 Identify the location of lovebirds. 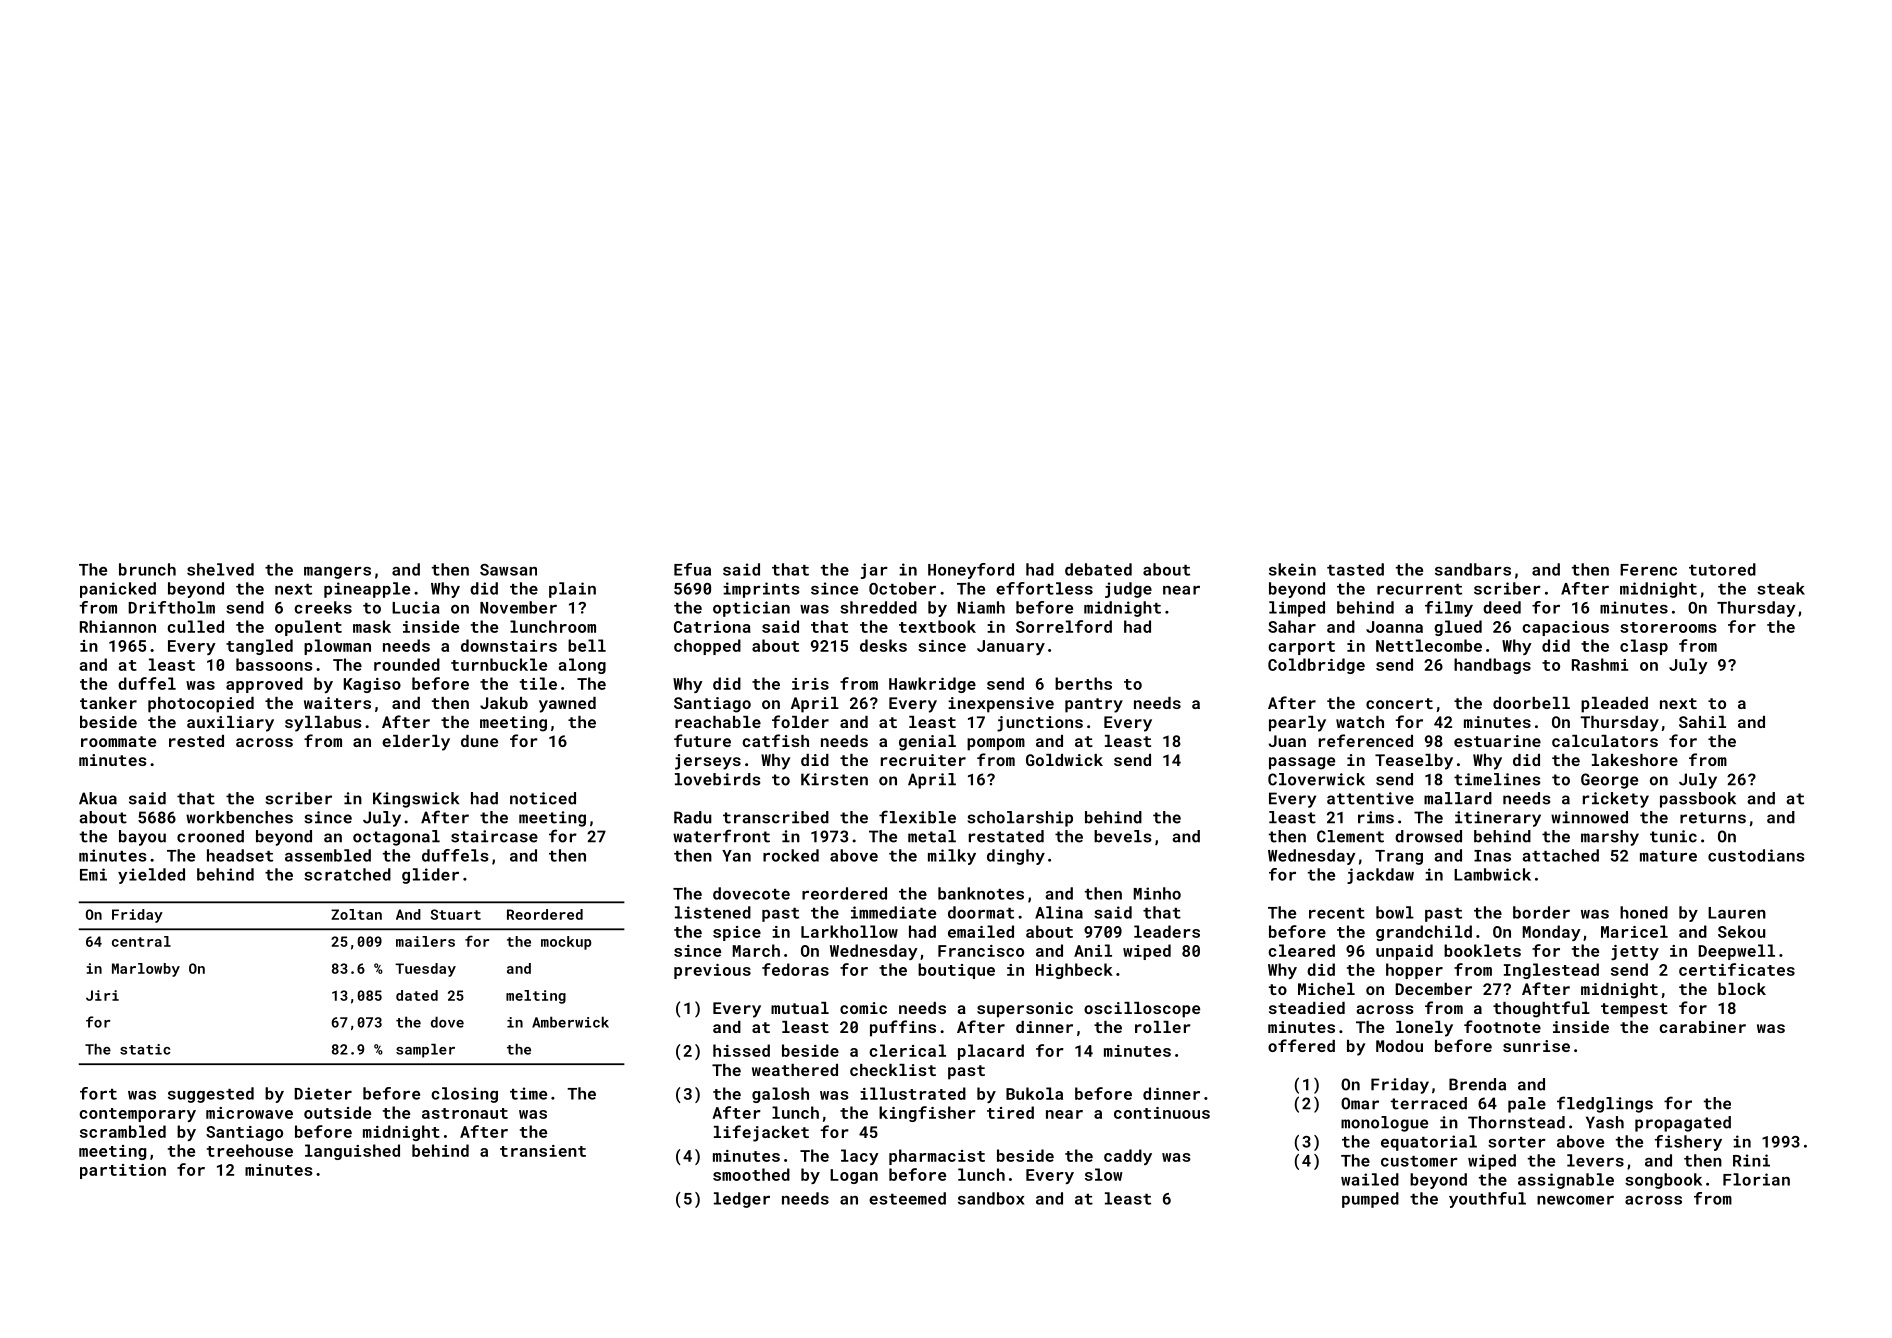
(718, 779).
